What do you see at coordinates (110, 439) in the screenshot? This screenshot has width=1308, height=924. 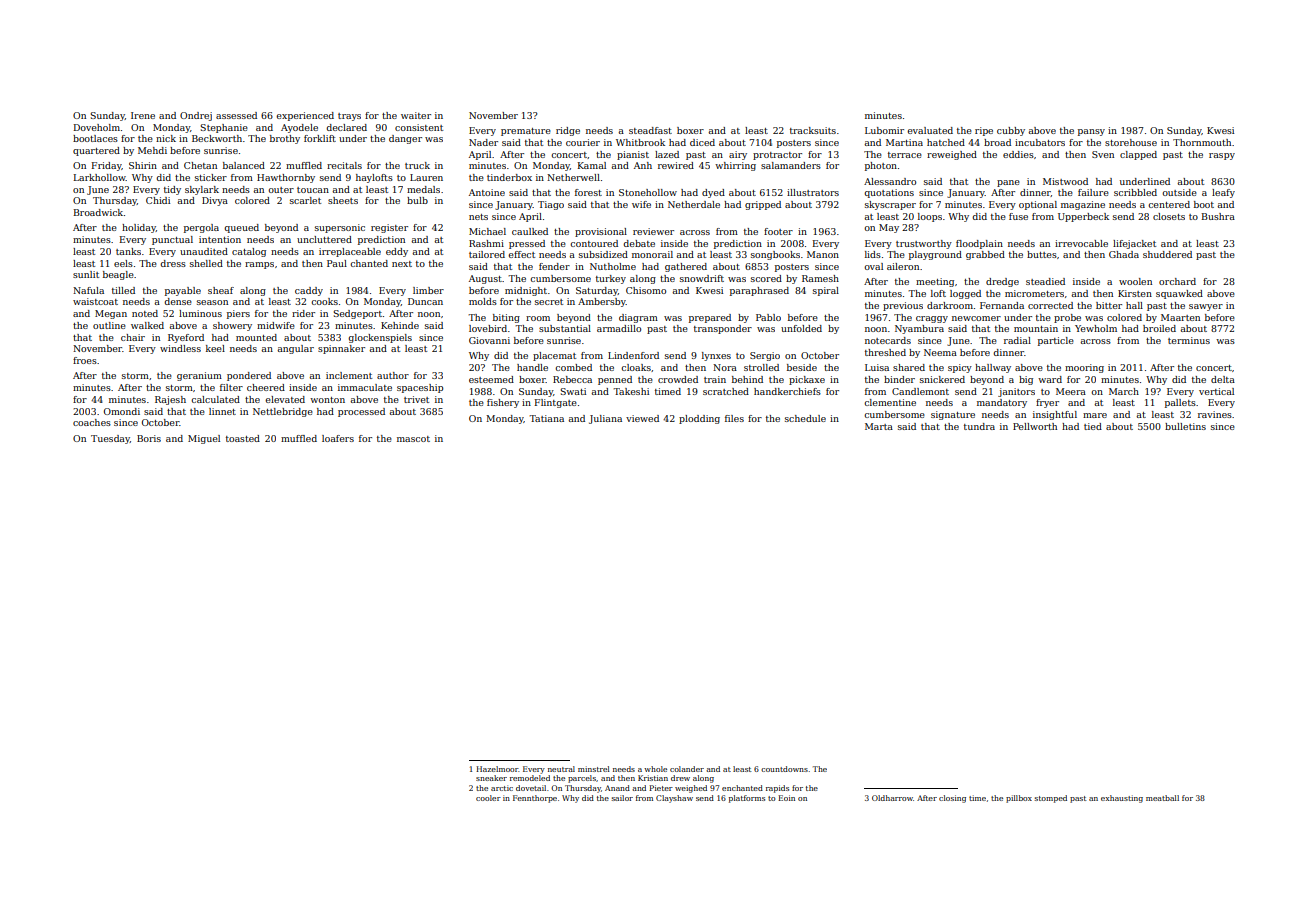 I see `Tuesday` at bounding box center [110, 439].
